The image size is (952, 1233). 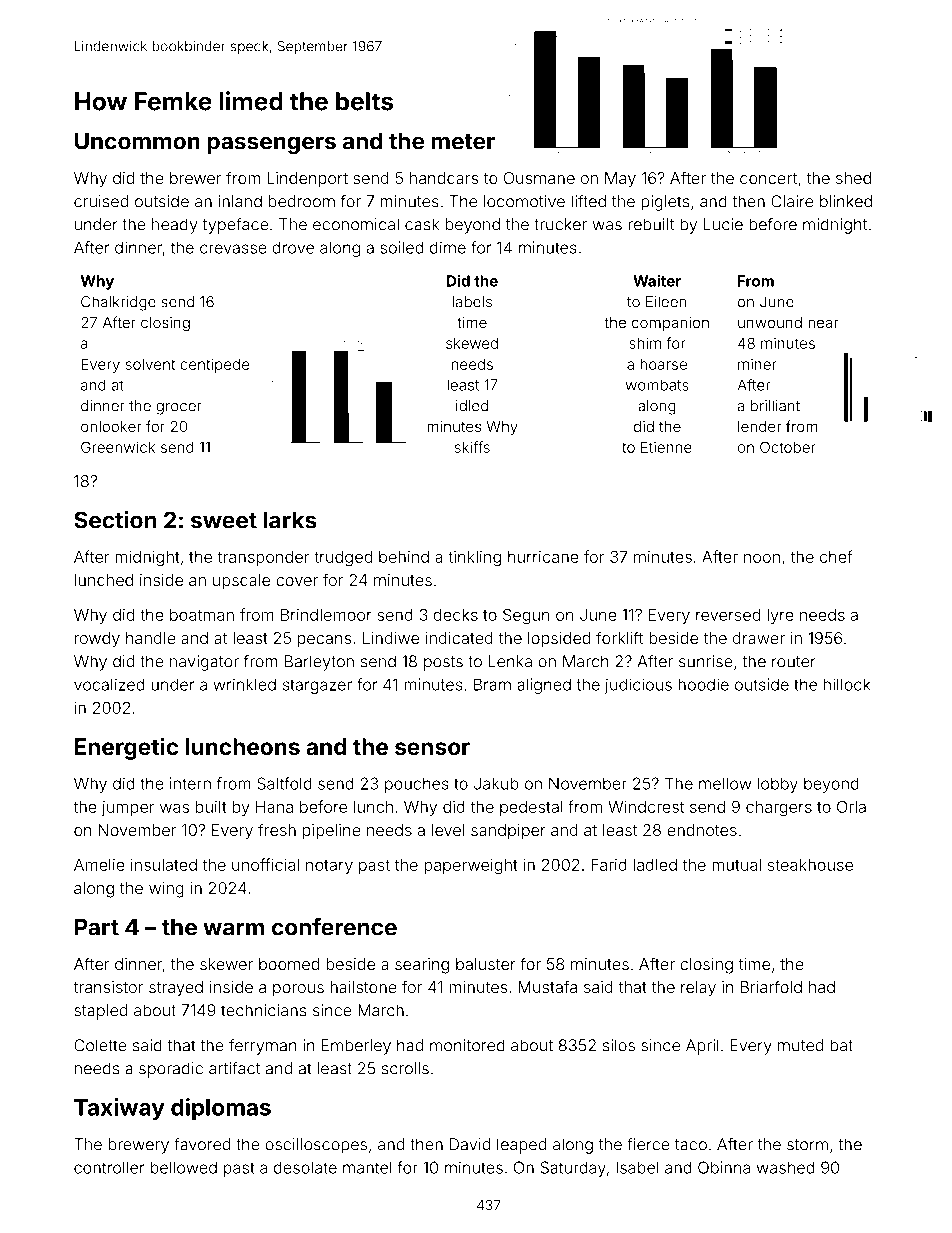 I want to click on meter, so click(x=463, y=142).
